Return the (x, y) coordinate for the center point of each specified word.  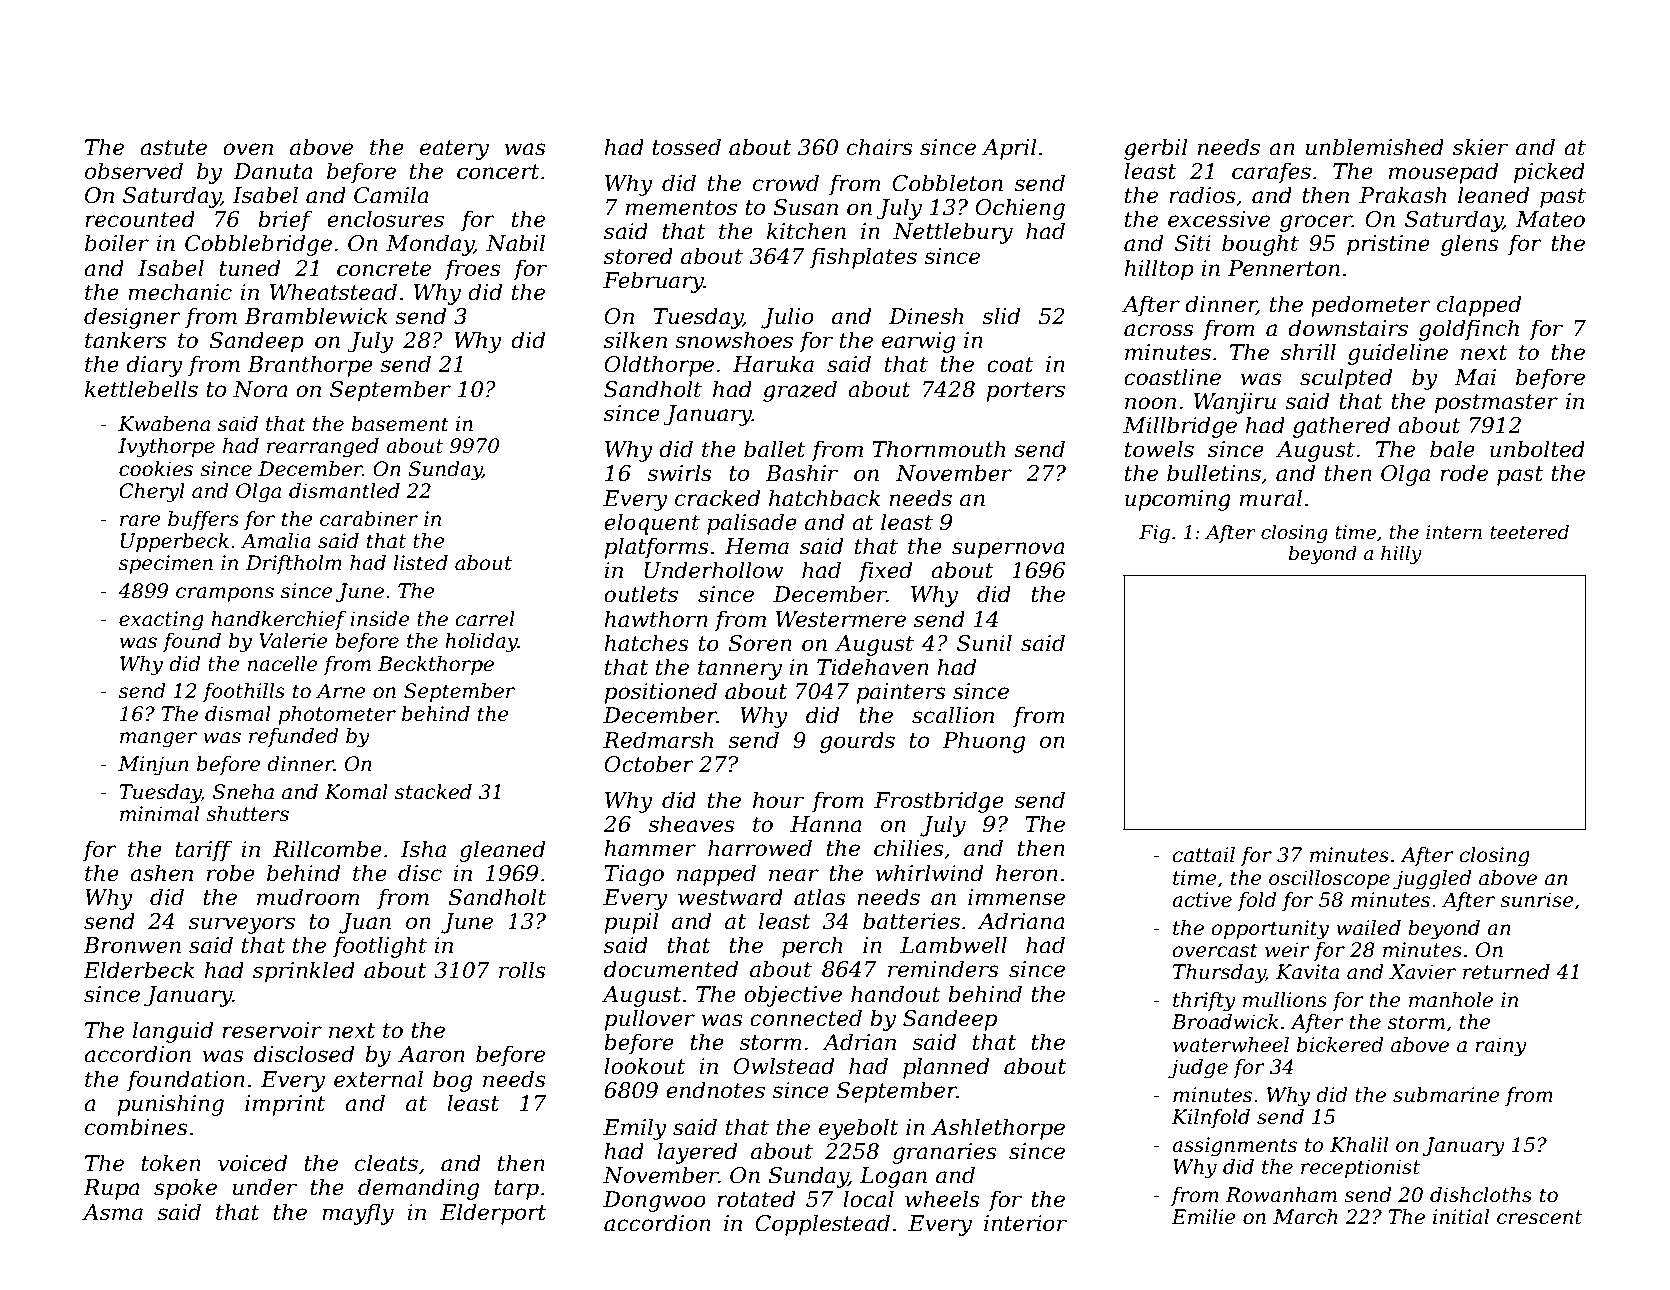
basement (400, 424)
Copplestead (822, 1225)
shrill (1308, 352)
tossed (686, 147)
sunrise (1537, 900)
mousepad (1443, 173)
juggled (1432, 880)
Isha (423, 849)
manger (158, 740)
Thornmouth (938, 449)
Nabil (515, 243)
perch (812, 947)
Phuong (983, 742)
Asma (112, 1212)
